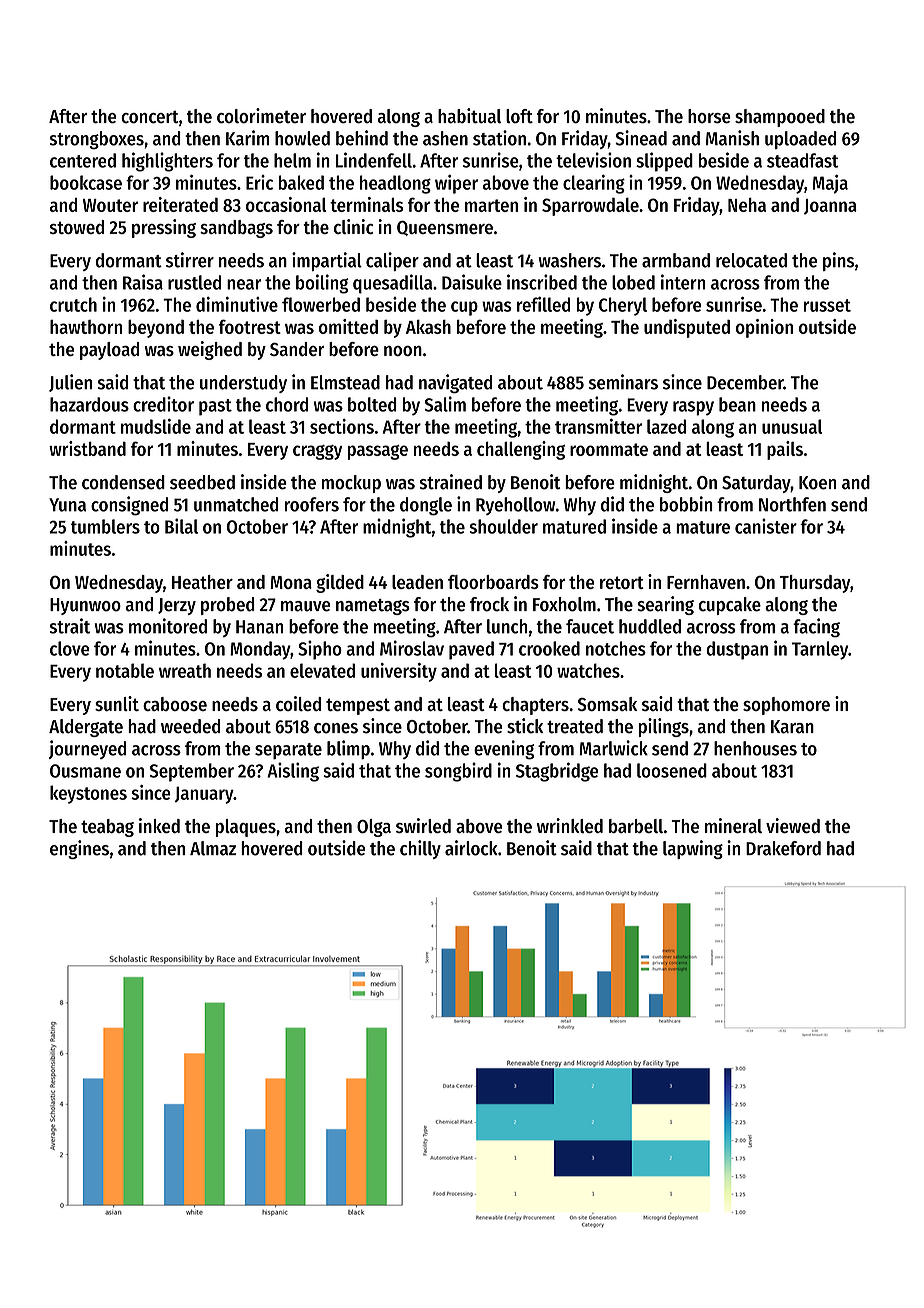  Describe the element at coordinates (247, 138) in the image. I see `Karim` at that location.
